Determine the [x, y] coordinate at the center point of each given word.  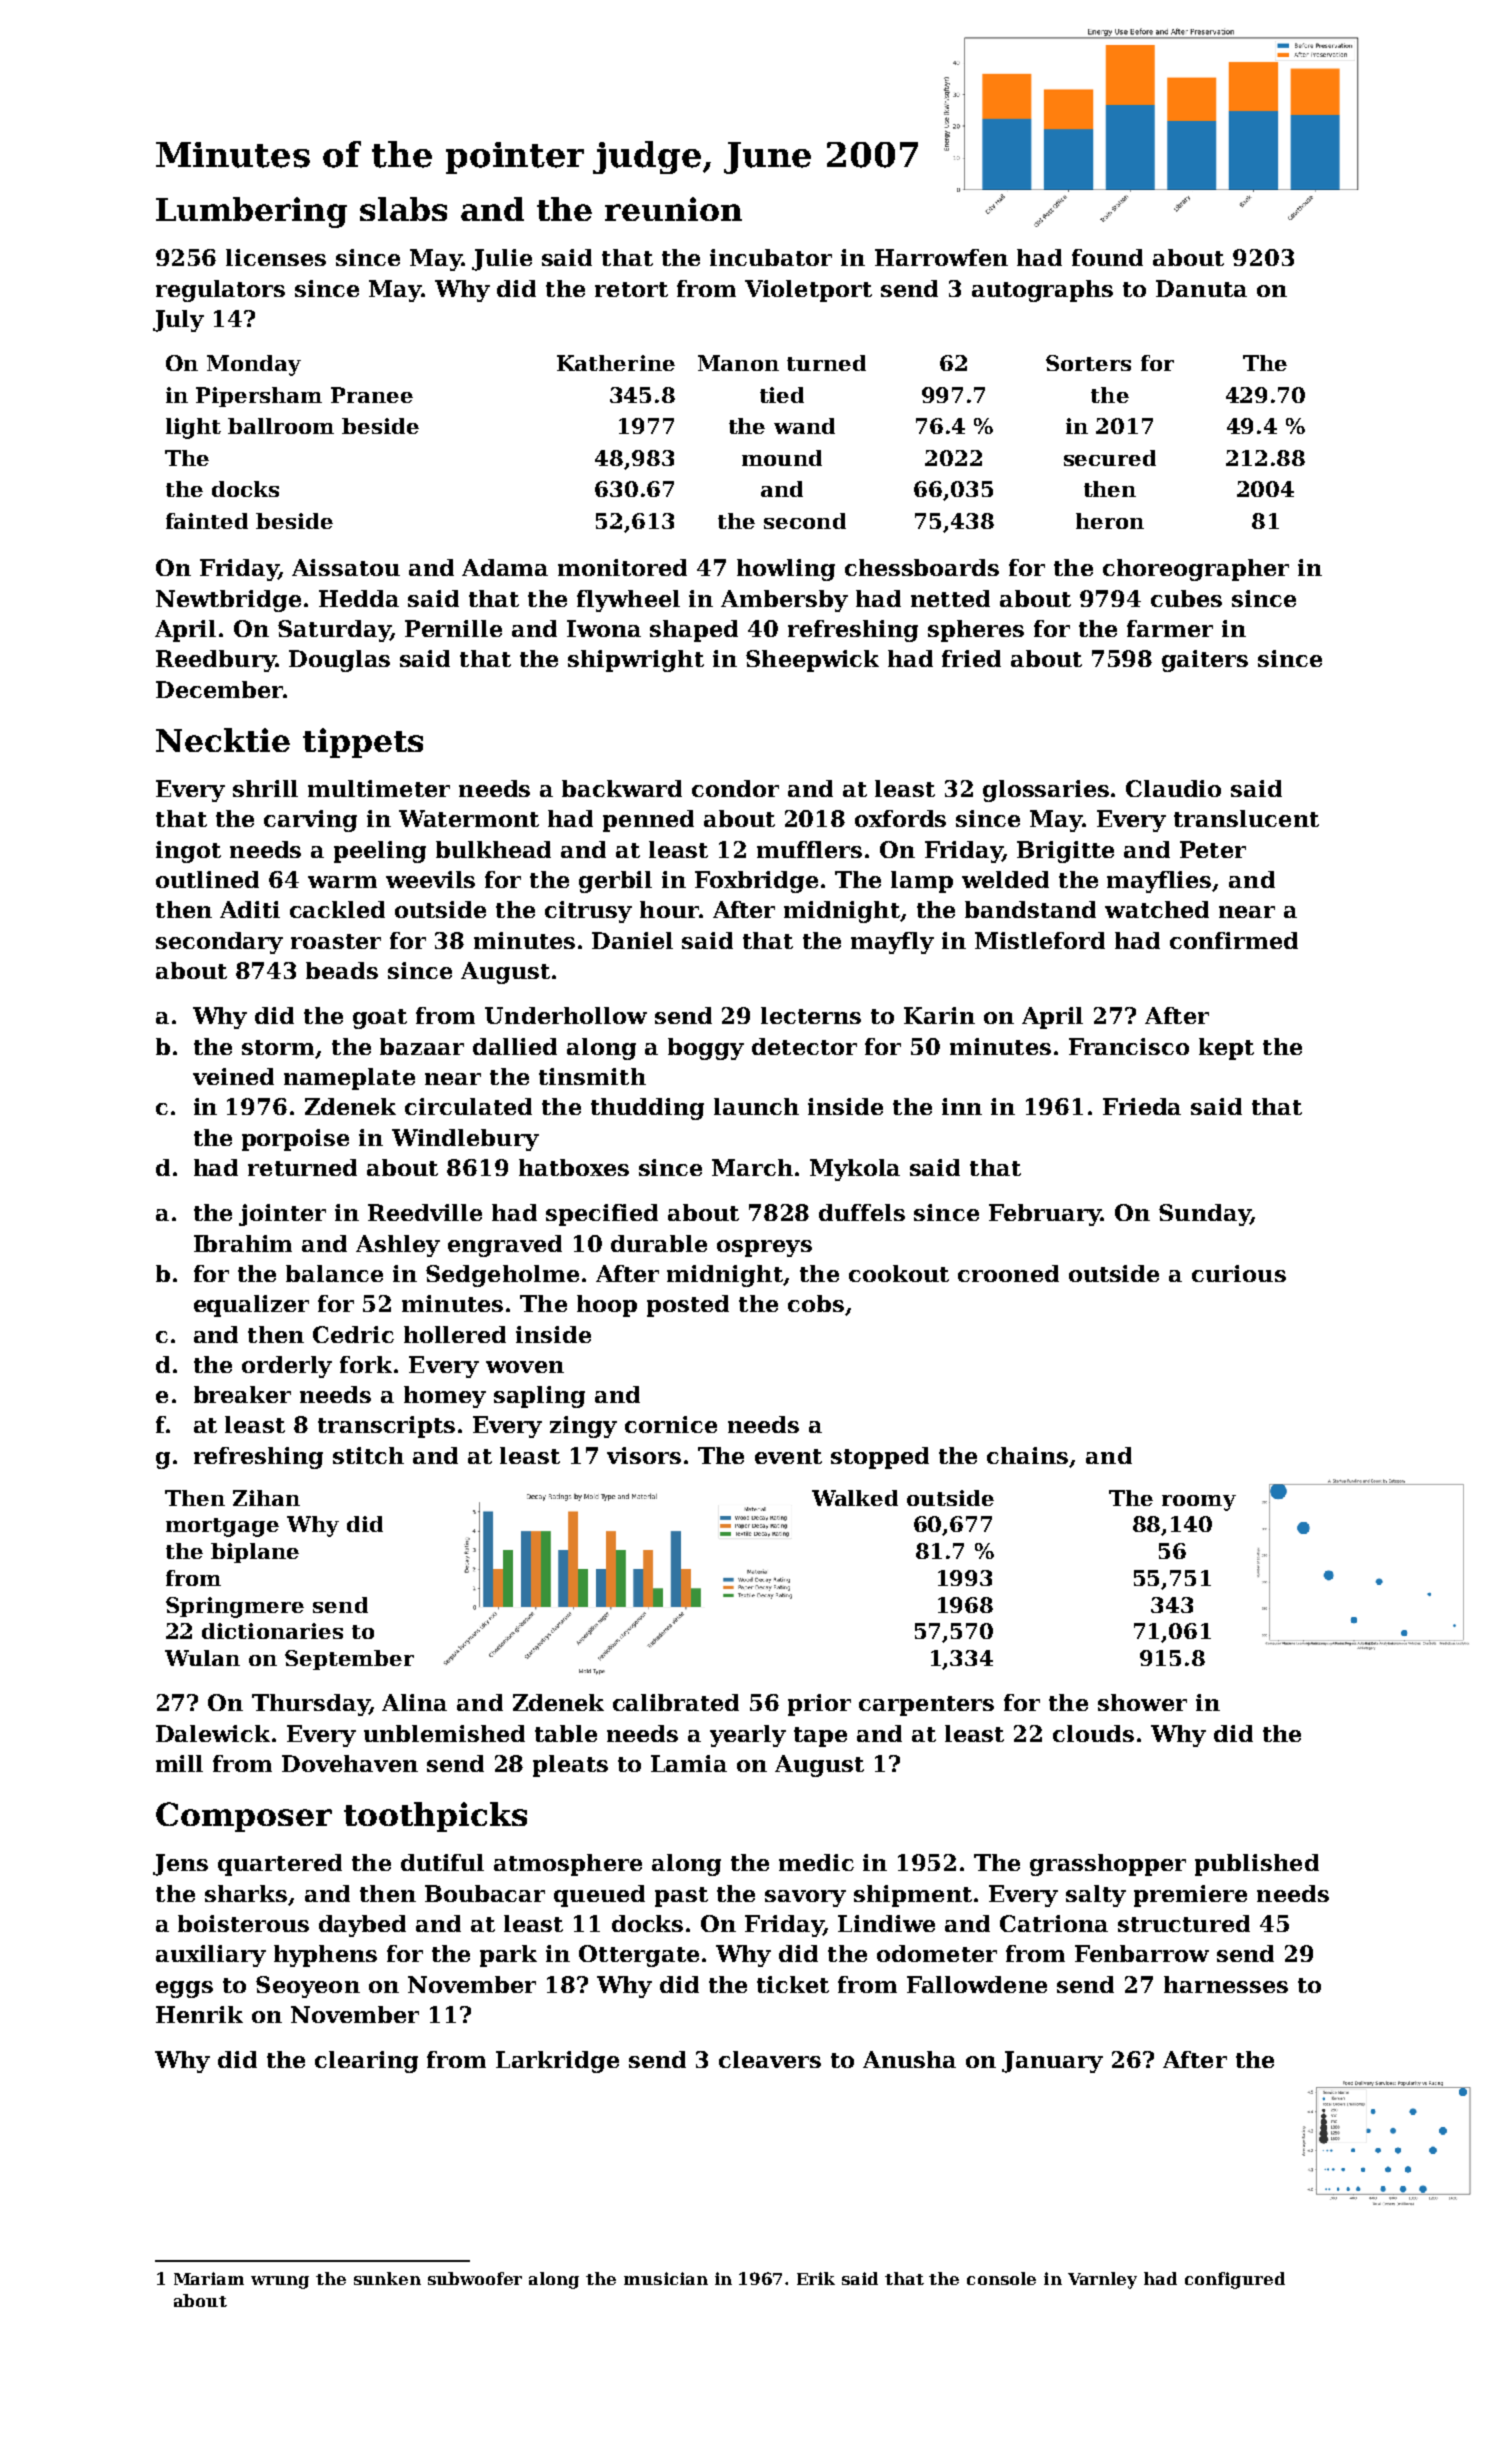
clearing [366, 2062]
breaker [242, 1394]
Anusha [909, 2059]
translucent [1246, 818]
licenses [276, 257]
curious [1239, 1273]
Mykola [855, 1170]
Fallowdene [977, 1984]
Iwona [604, 628]
